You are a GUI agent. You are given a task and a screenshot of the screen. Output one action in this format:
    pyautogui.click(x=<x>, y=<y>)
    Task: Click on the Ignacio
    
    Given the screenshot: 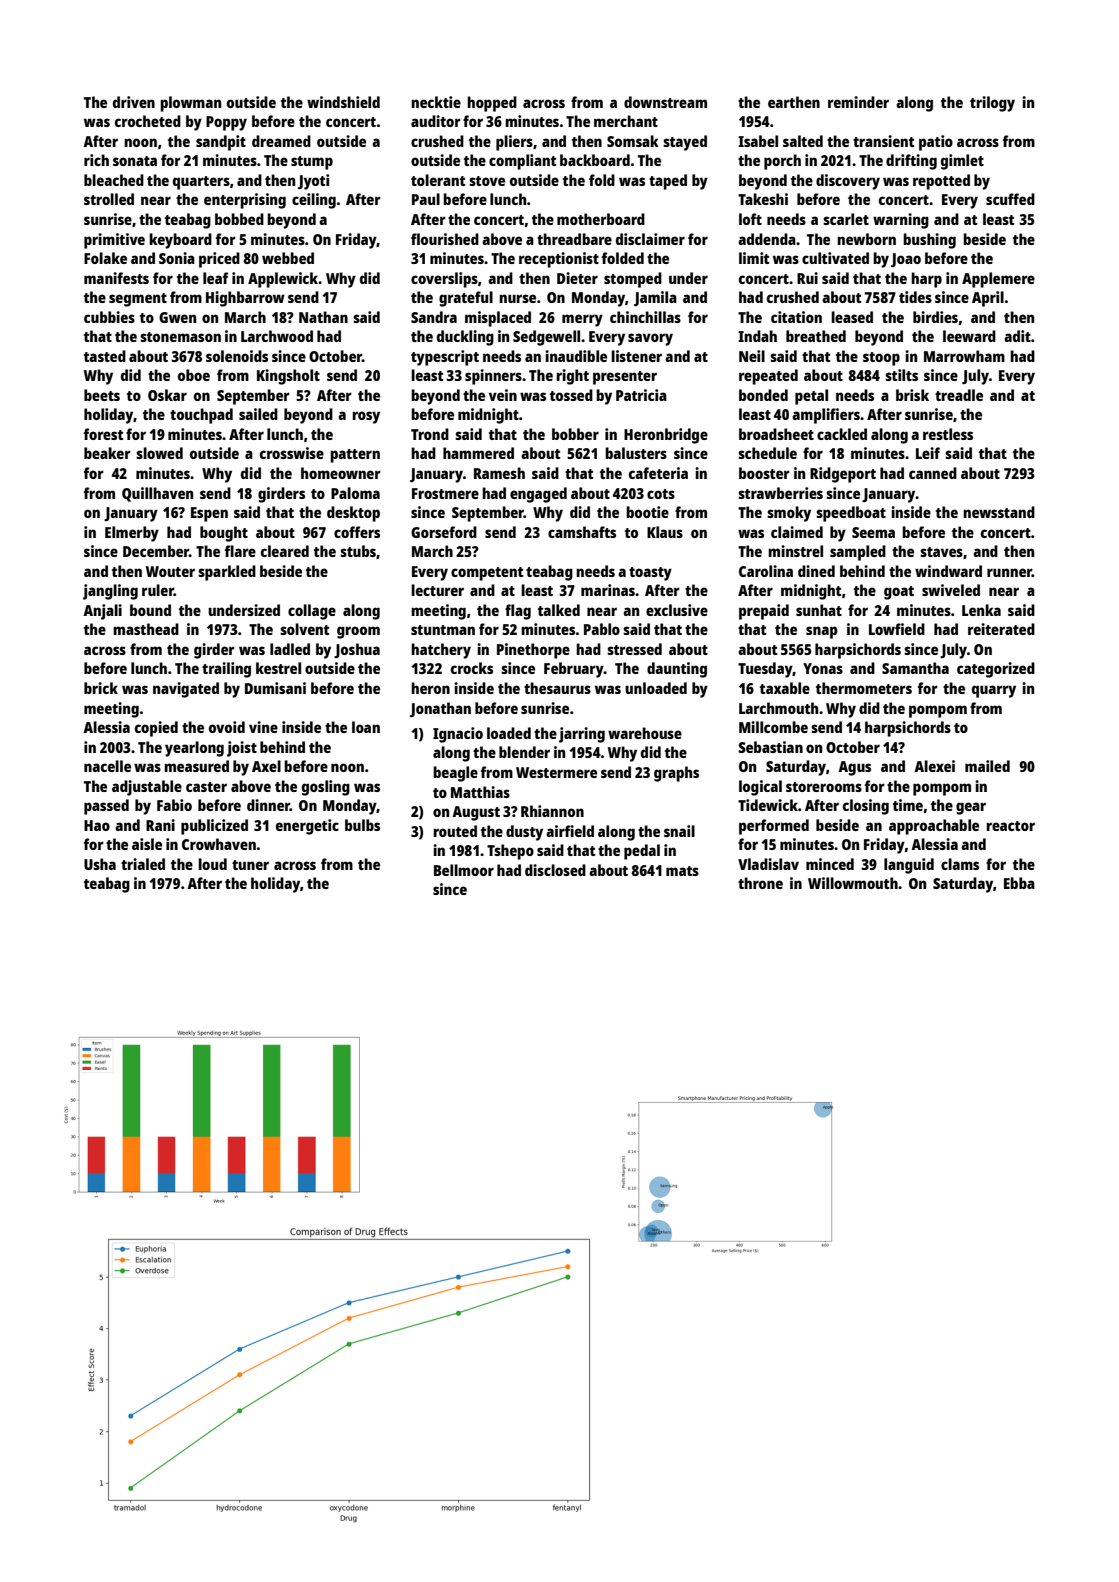 What is the action you would take?
    pyautogui.click(x=458, y=735)
